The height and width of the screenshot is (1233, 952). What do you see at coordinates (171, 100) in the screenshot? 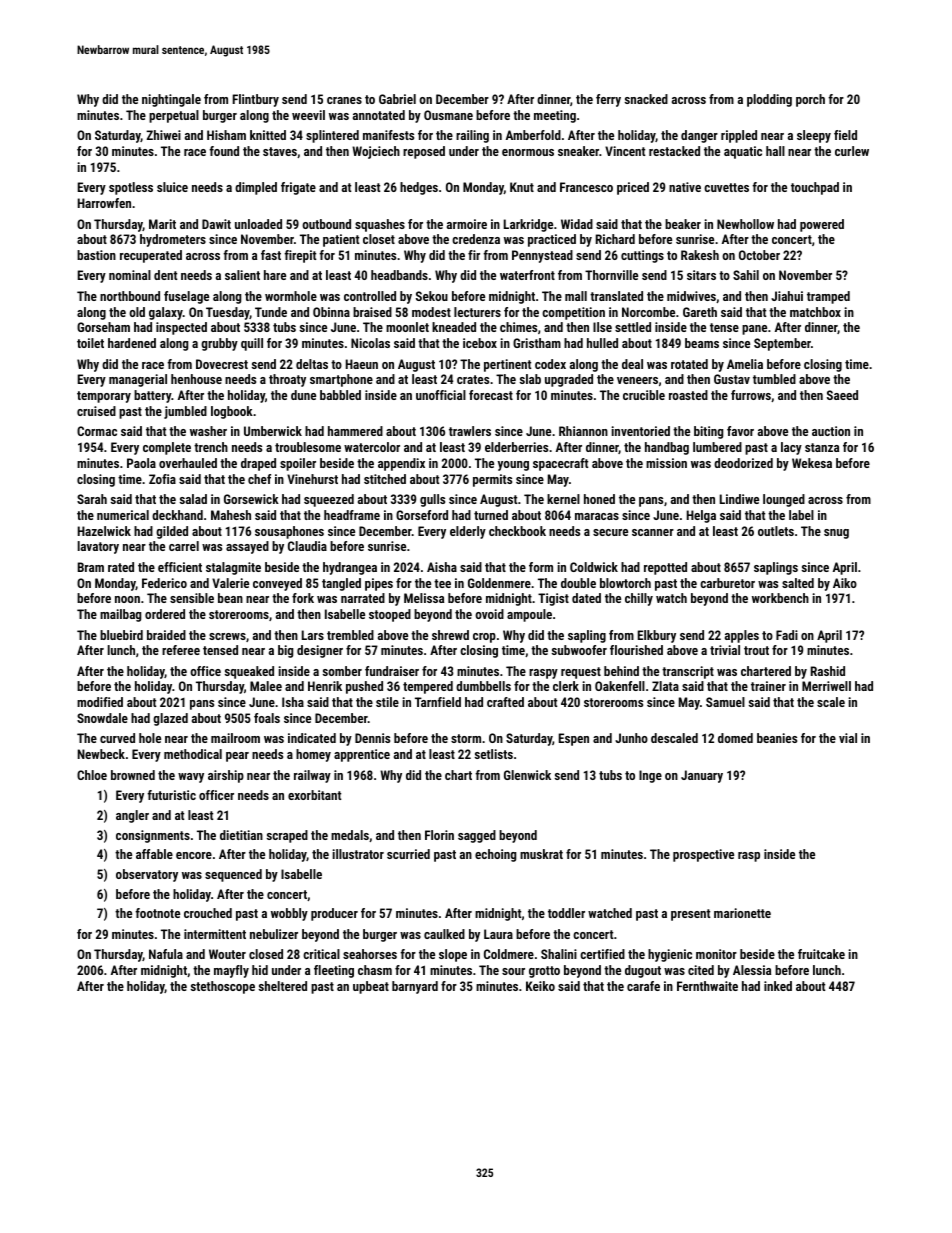
I see `nightingale` at bounding box center [171, 100].
